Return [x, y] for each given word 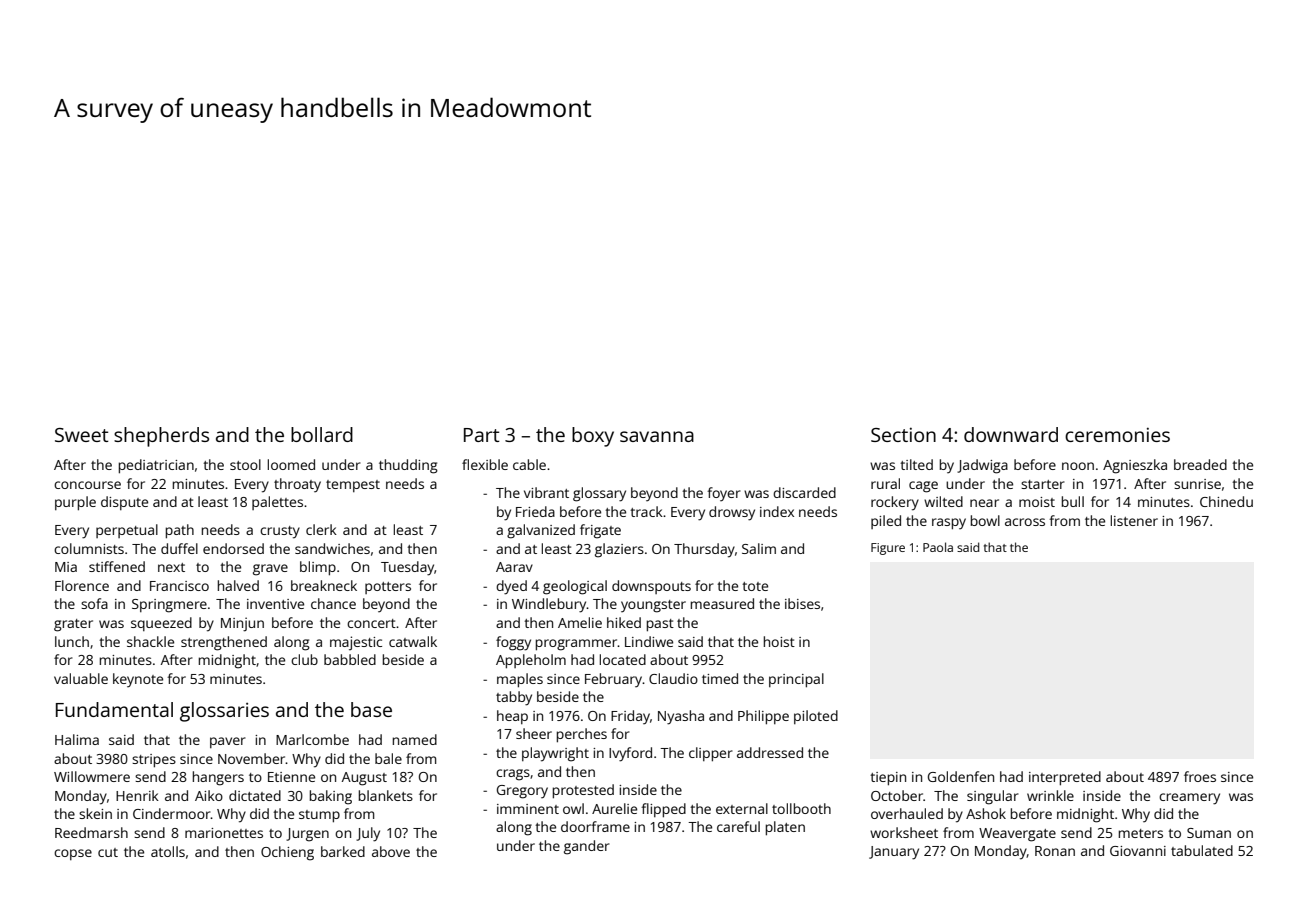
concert [371, 623]
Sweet [82, 435]
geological [575, 587]
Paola [938, 547]
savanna [657, 436]
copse [73, 854]
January [894, 853]
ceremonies [1117, 434]
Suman [1209, 833]
